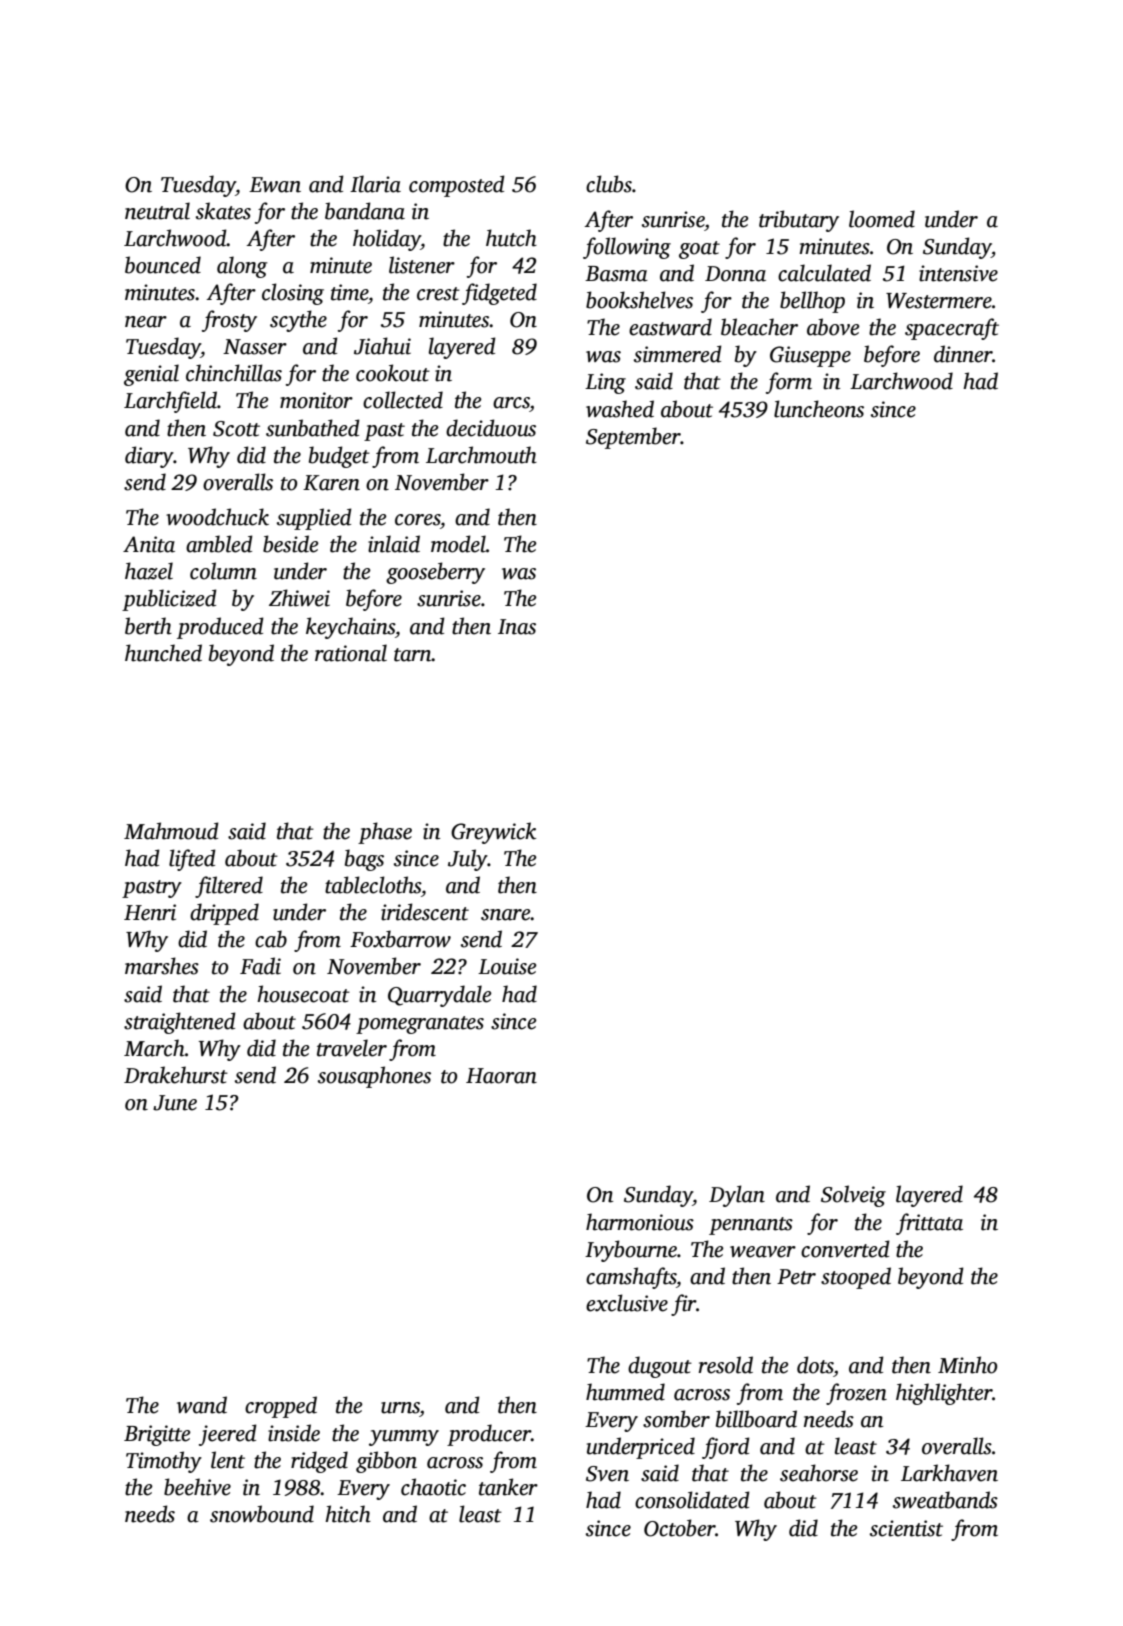 This screenshot has width=1123, height=1626. I want to click on calculated, so click(824, 273).
